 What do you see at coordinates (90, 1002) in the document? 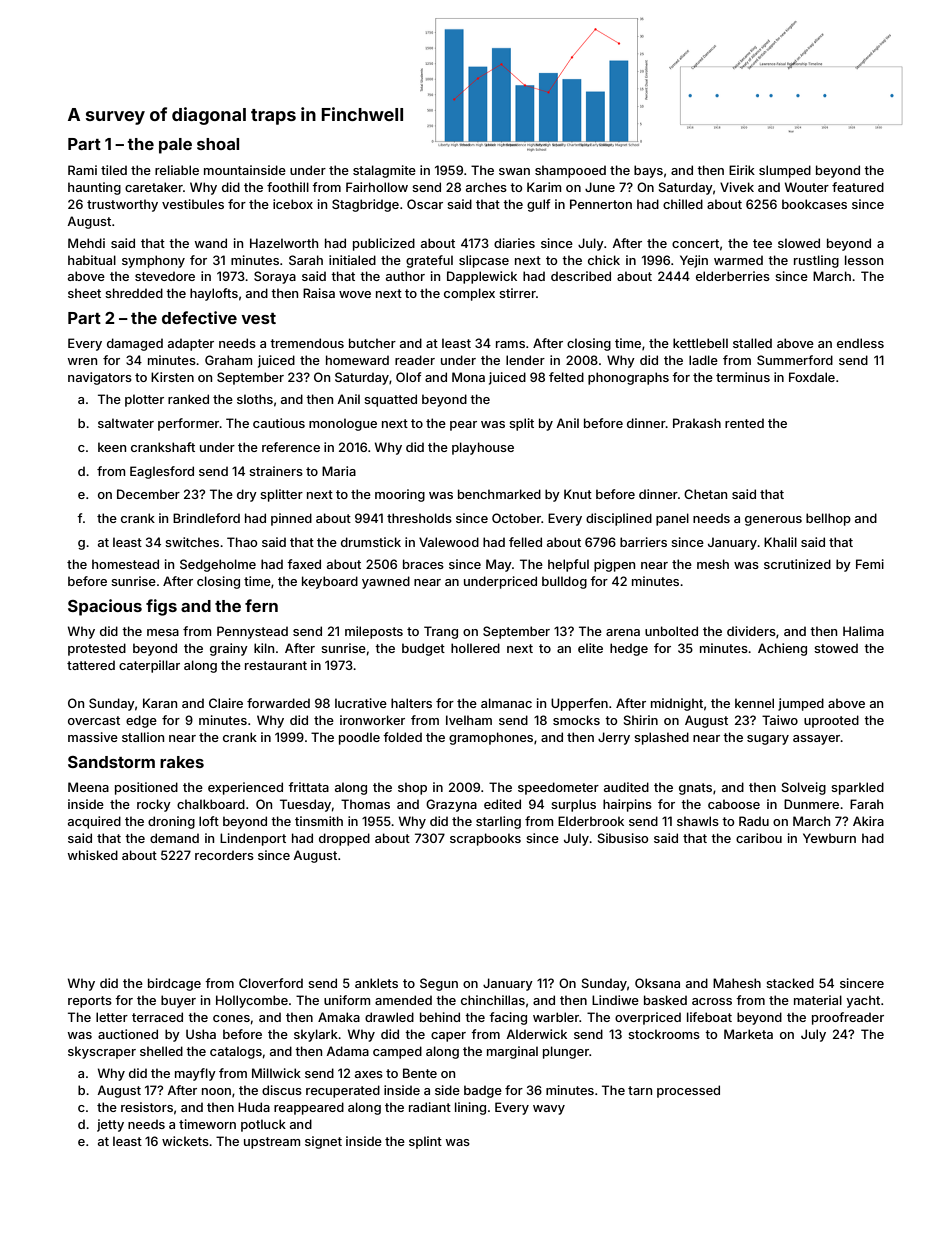
I see `reports` at bounding box center [90, 1002].
